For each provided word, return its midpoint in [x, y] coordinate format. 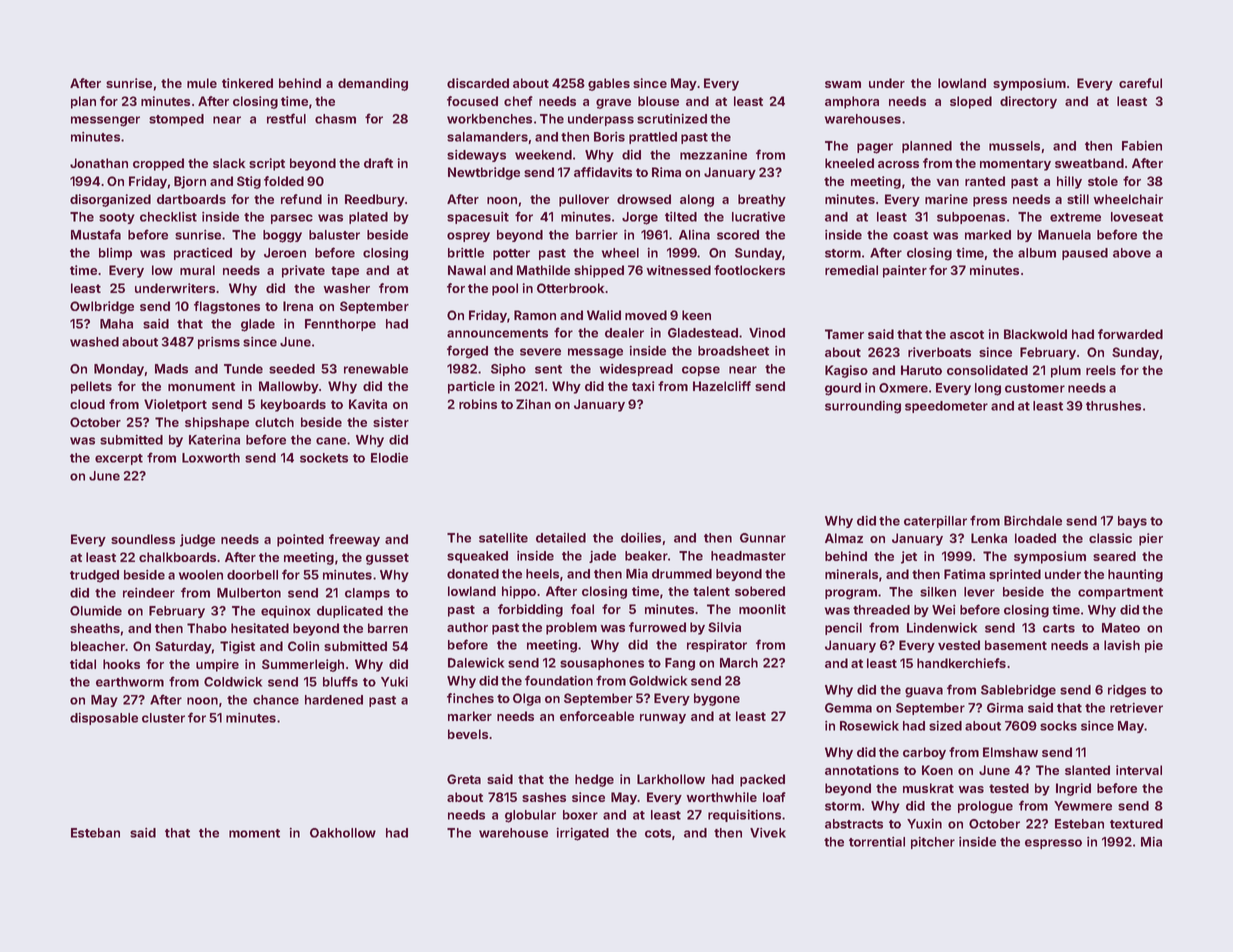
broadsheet [733, 351]
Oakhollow [343, 833]
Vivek [768, 833]
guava [924, 692]
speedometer [946, 407]
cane [331, 441]
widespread [636, 370]
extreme [1075, 217]
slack [229, 163]
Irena [298, 306]
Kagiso [846, 371]
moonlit [762, 609]
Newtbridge [484, 173]
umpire [217, 665]
